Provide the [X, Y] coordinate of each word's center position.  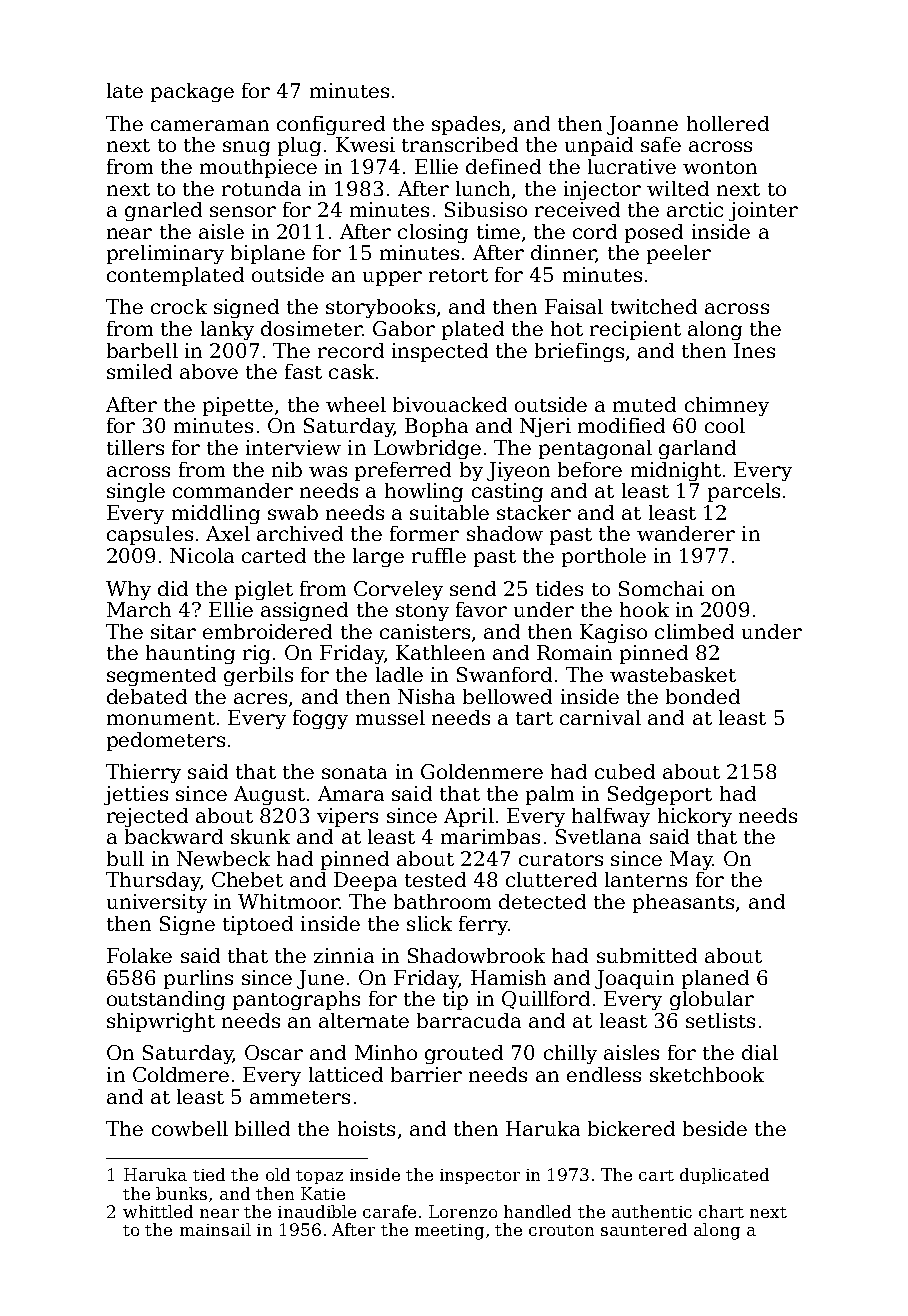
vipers [347, 817]
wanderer [686, 533]
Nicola [202, 555]
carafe [389, 1211]
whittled [158, 1211]
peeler [679, 254]
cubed [625, 771]
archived [300, 533]
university [157, 903]
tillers [135, 447]
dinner [563, 254]
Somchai [661, 588]
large [378, 557]
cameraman [210, 125]
